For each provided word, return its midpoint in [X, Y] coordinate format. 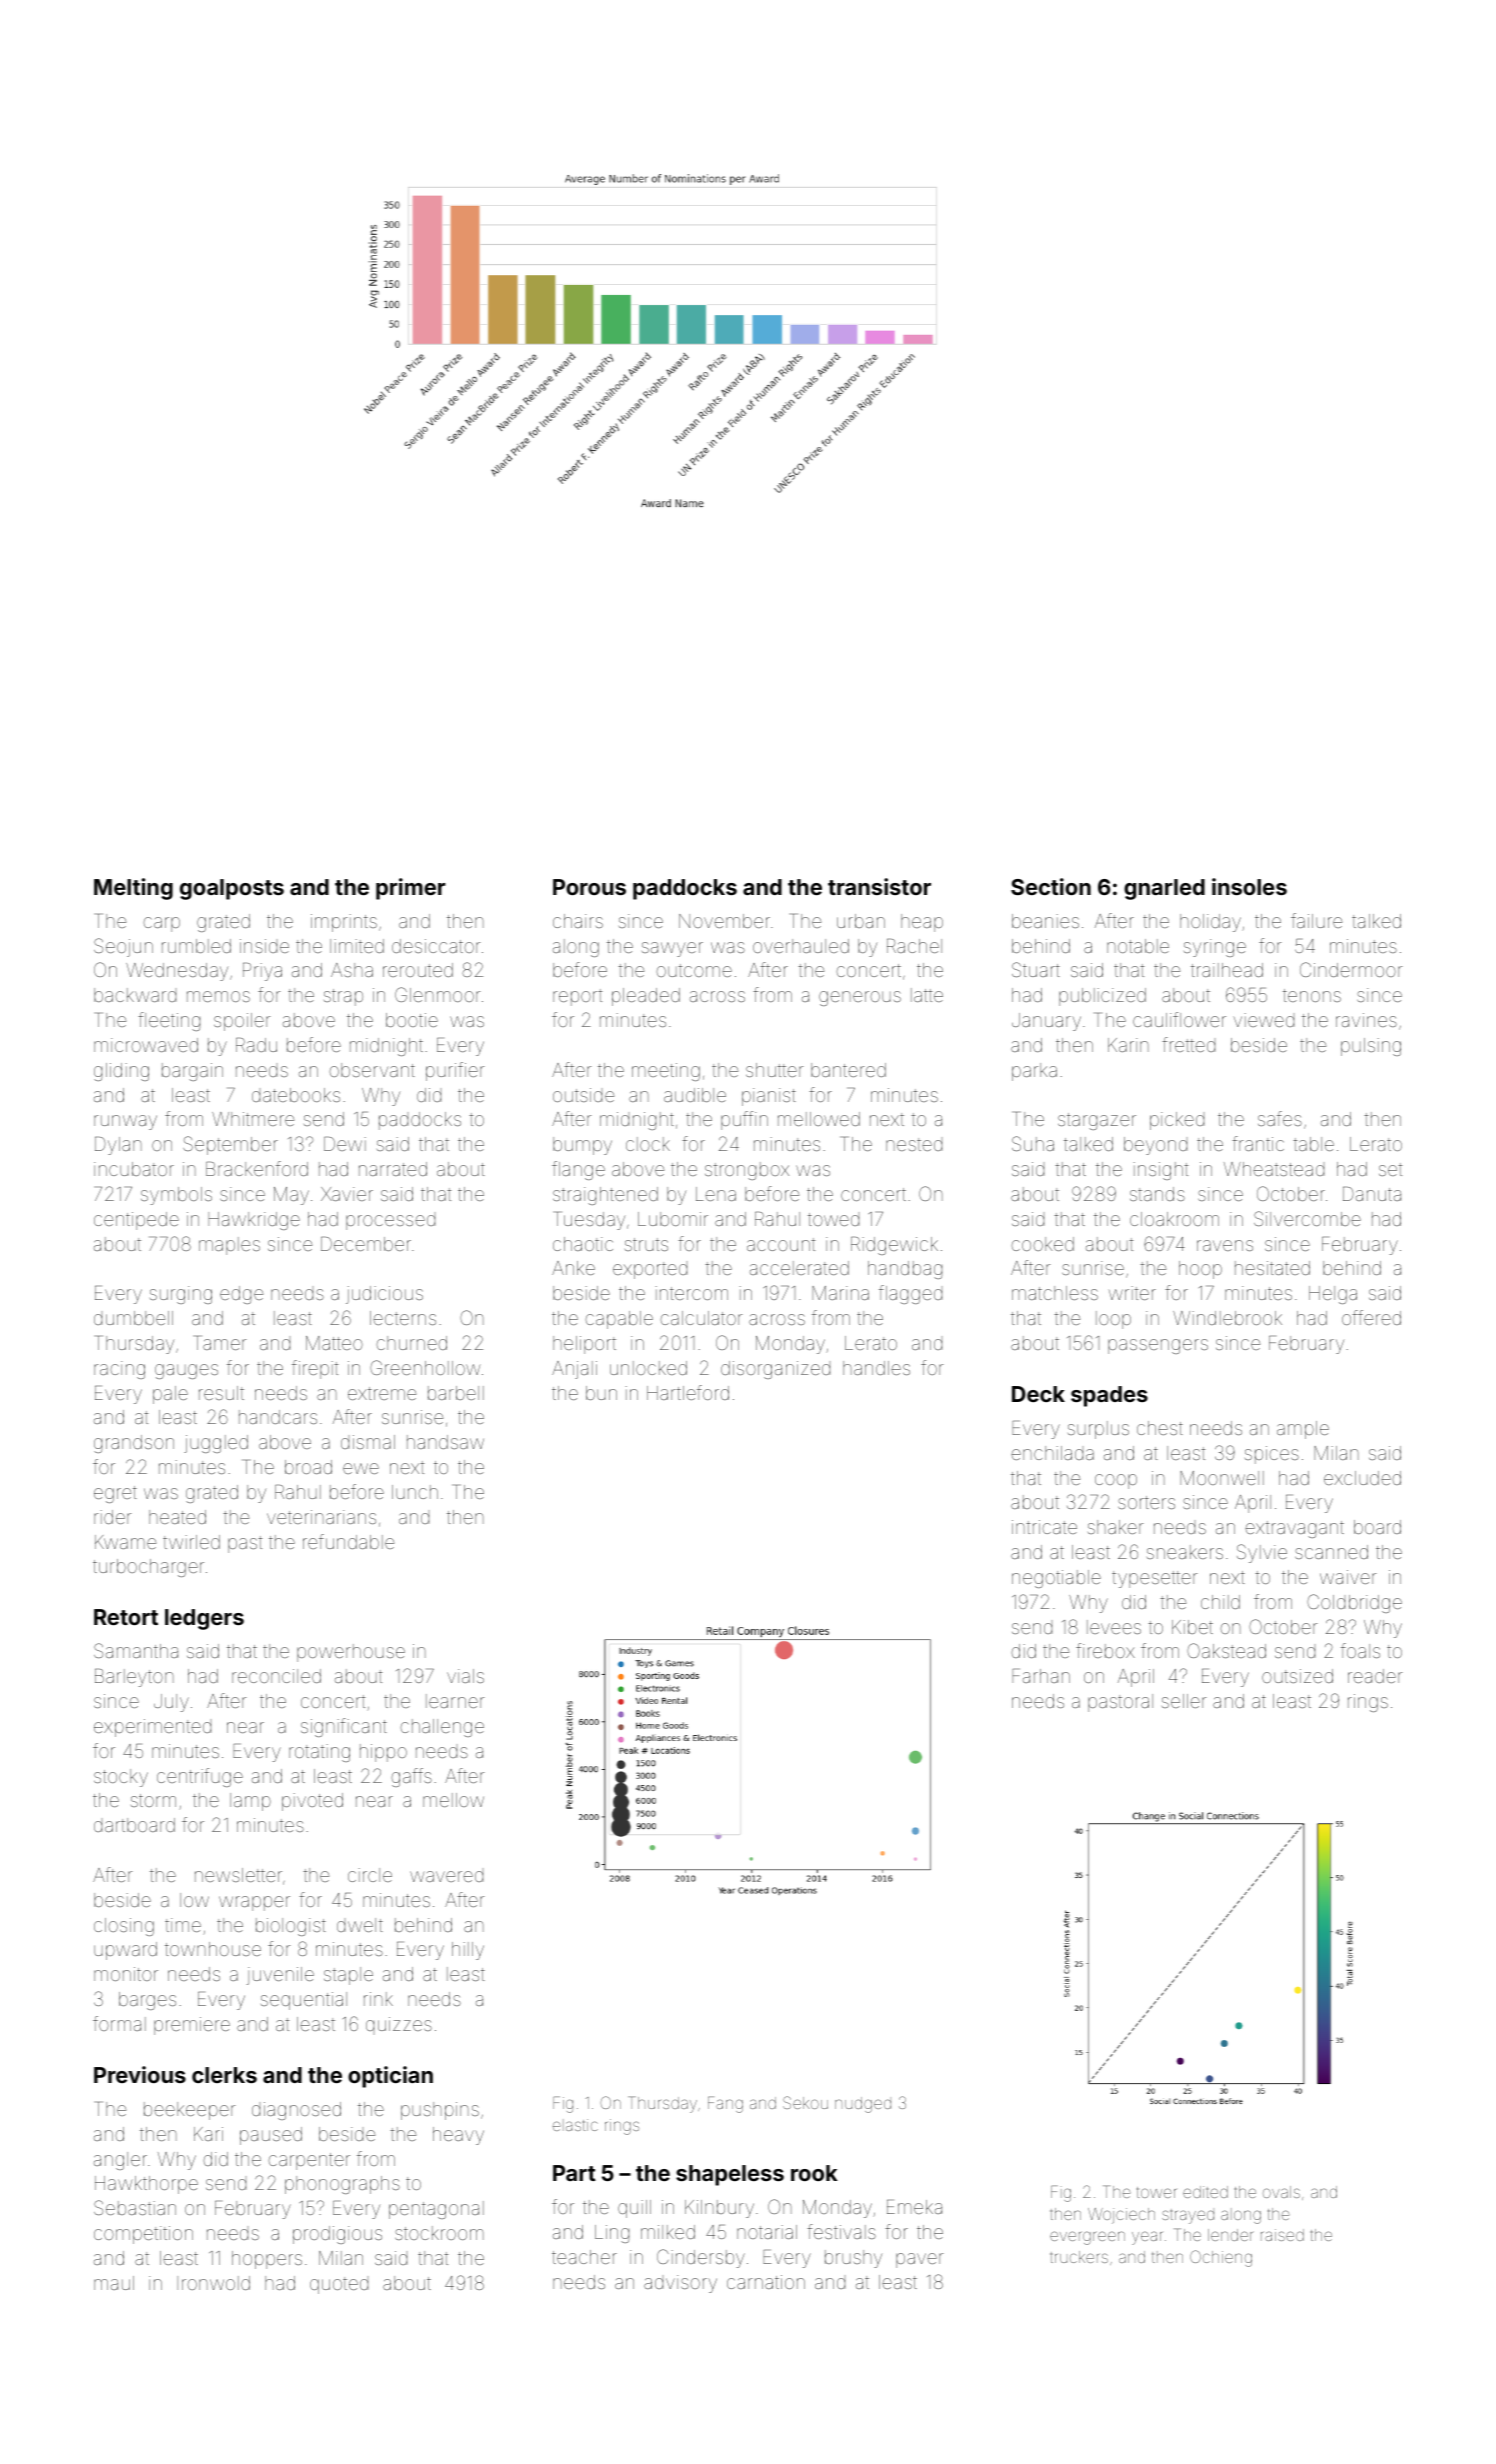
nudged [863, 2105]
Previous [140, 2074]
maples [229, 1246]
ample [1303, 1430]
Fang [725, 2104]
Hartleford [688, 1392]
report [578, 997]
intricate [1044, 1527]
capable [619, 1320]
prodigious [337, 2235]
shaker [1115, 1527]
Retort [126, 1617]
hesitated [1272, 1268]
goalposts [232, 889]
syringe [1215, 948]
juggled [216, 1444]
